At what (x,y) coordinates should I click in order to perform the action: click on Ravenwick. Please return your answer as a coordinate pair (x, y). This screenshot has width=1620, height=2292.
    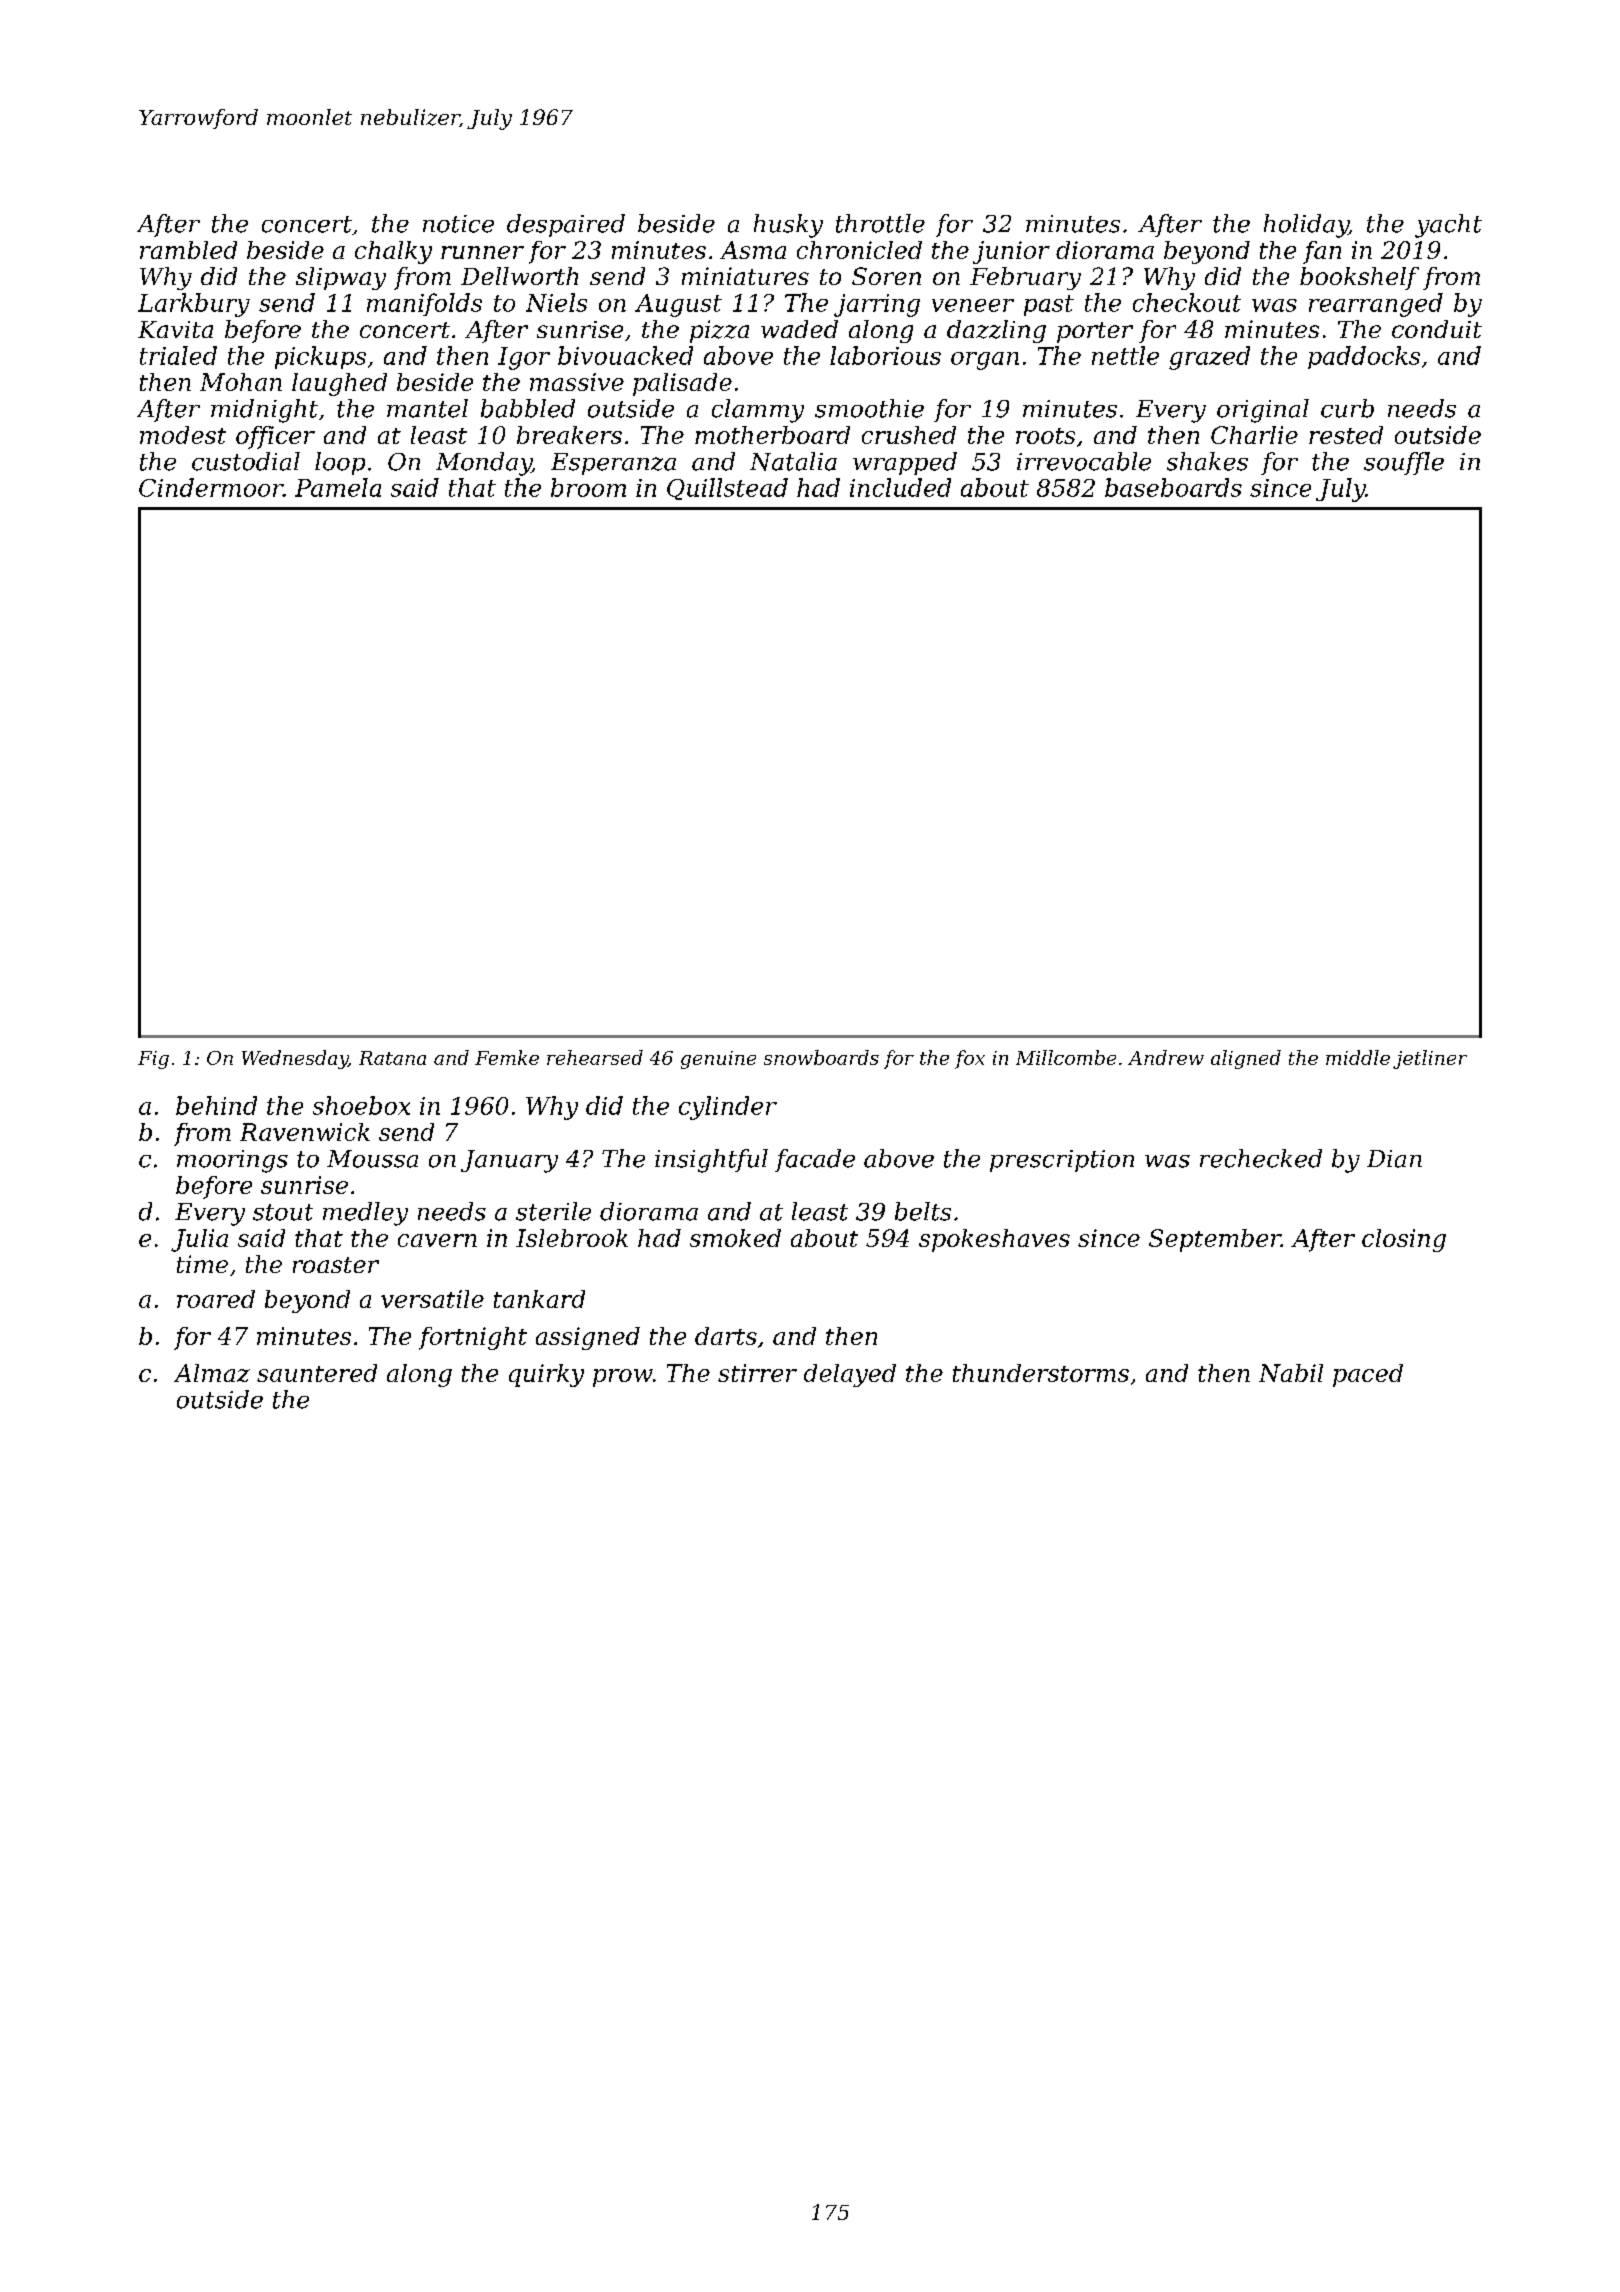
    Looking at the image, I should click on (305, 1132).
